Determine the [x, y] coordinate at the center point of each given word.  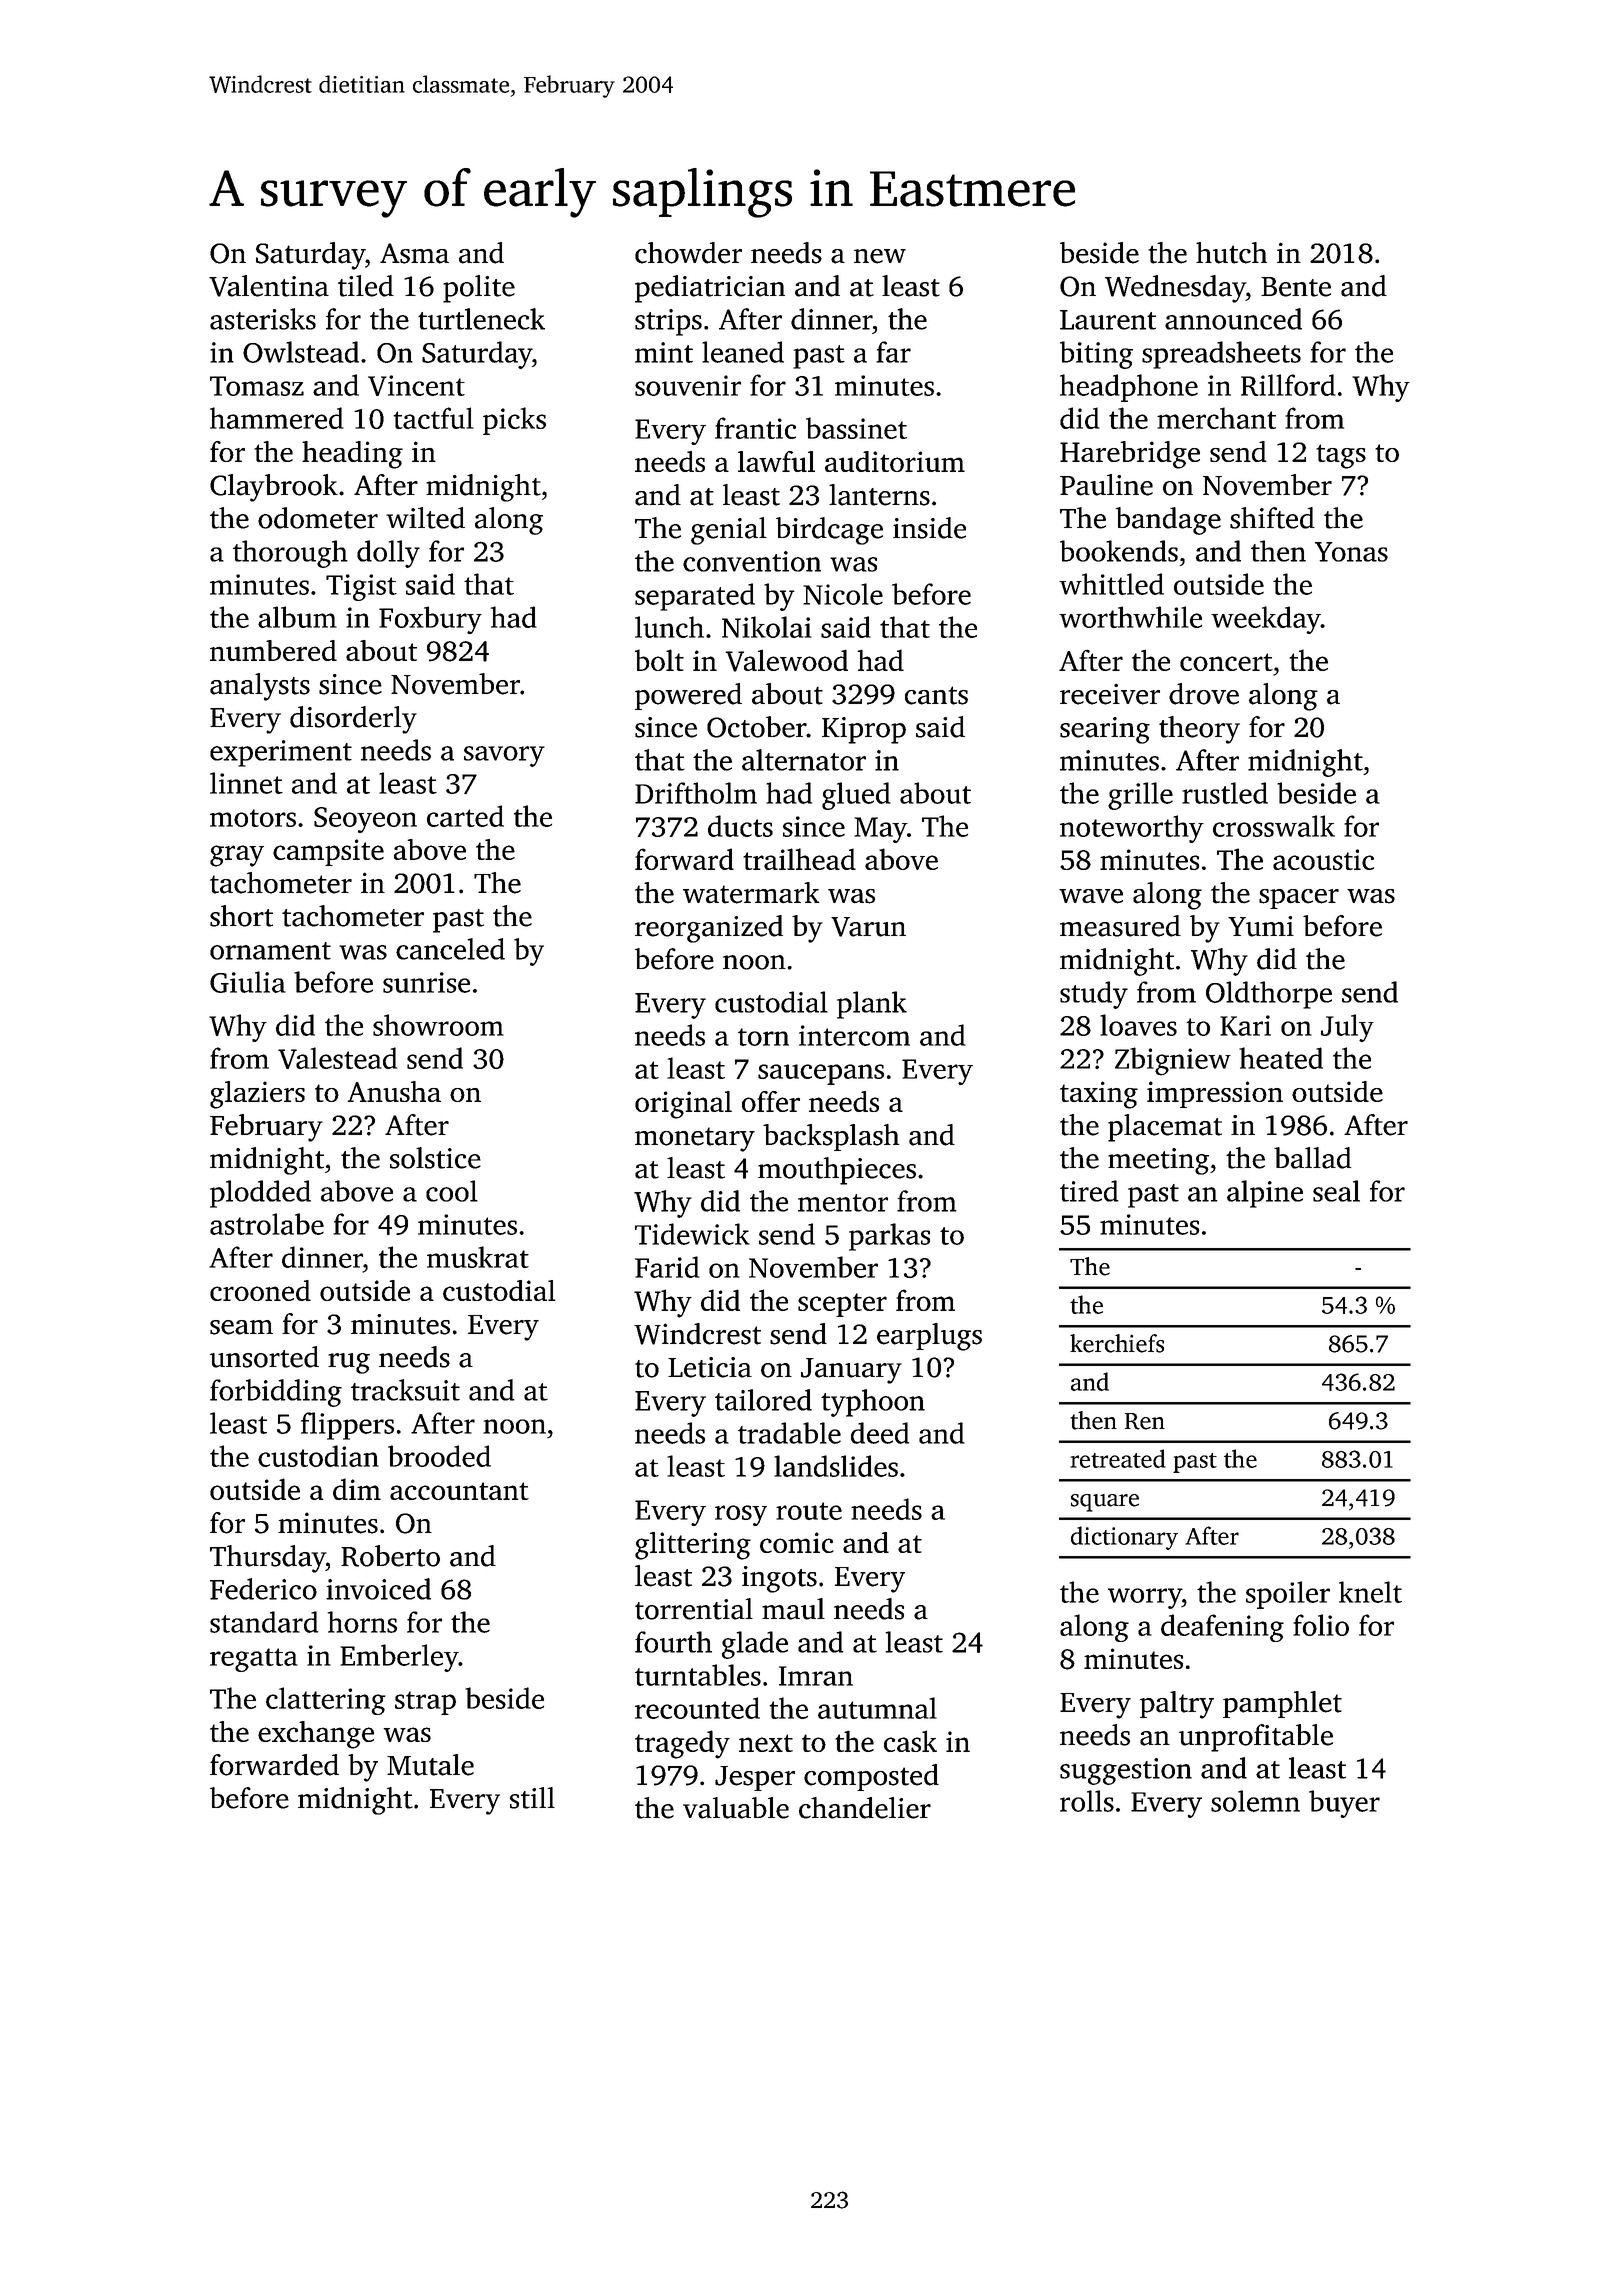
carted [465, 816]
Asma [414, 253]
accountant [459, 1491]
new [880, 256]
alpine [1265, 1194]
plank [872, 1005]
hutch [1231, 253]
